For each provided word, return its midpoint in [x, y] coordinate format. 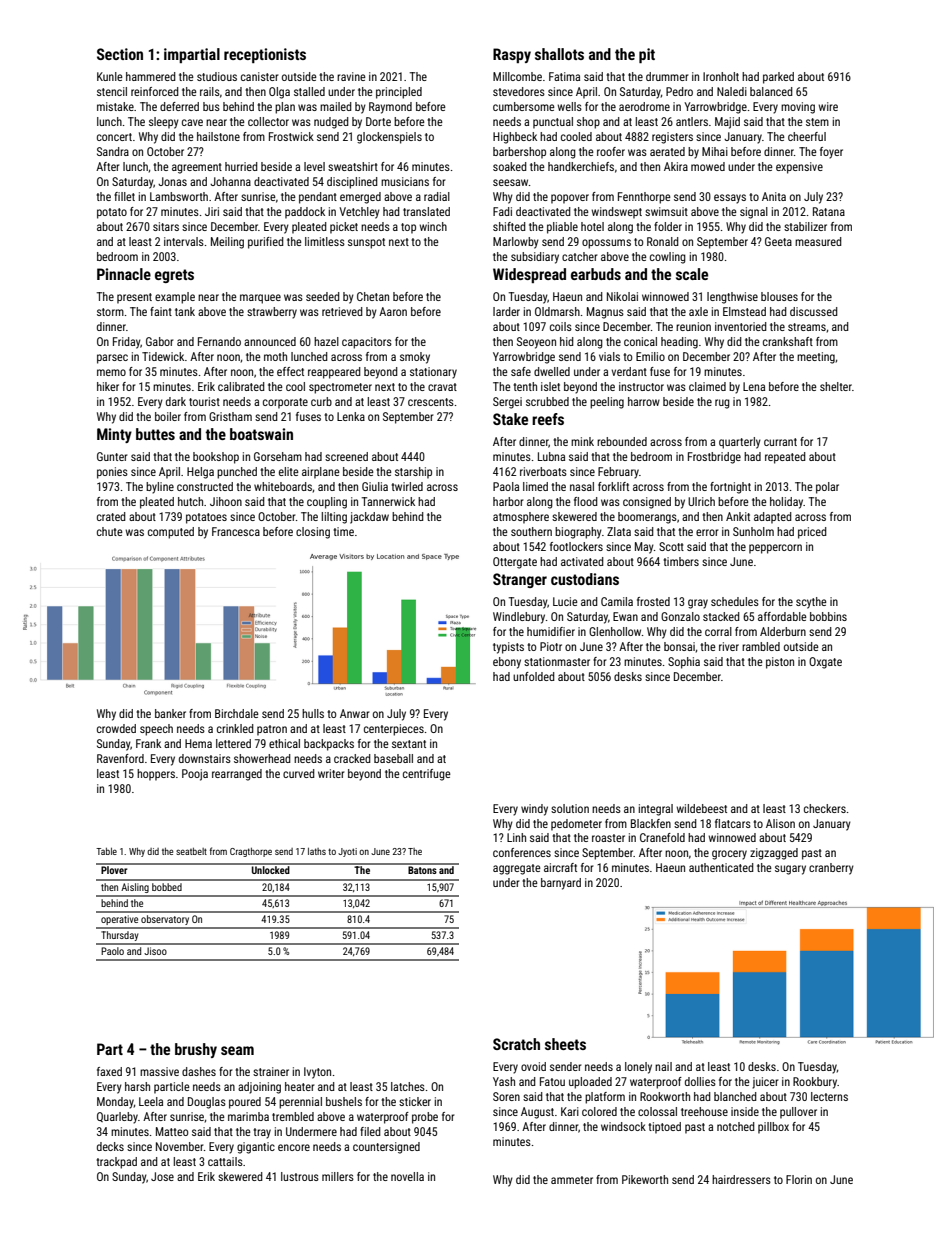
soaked [510, 166]
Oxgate [825, 663]
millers [338, 1176]
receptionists [265, 55]
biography [578, 533]
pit [647, 55]
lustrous [300, 1176]
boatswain [261, 434]
